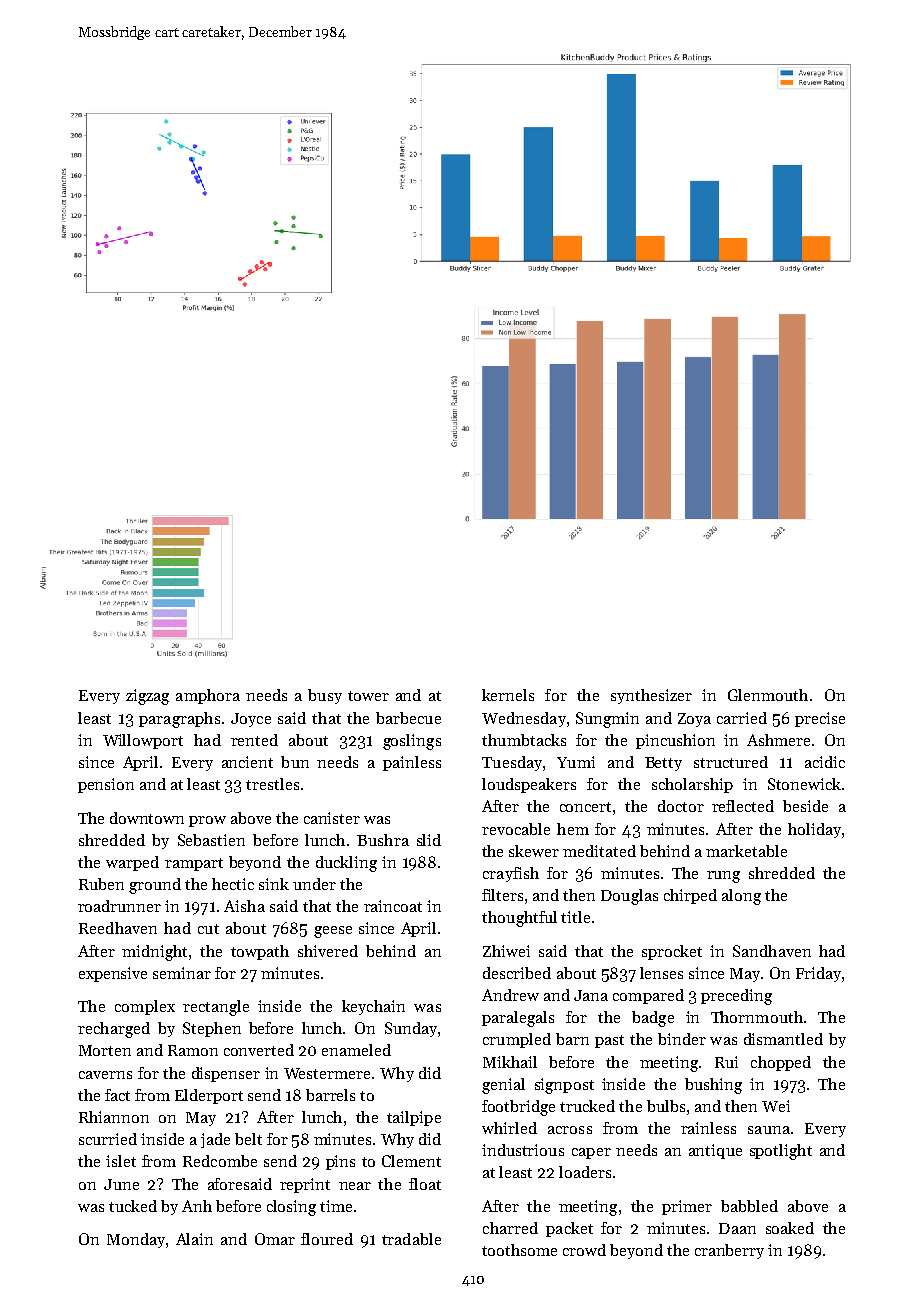  What do you see at coordinates (661, 973) in the screenshot?
I see `lenses` at bounding box center [661, 973].
